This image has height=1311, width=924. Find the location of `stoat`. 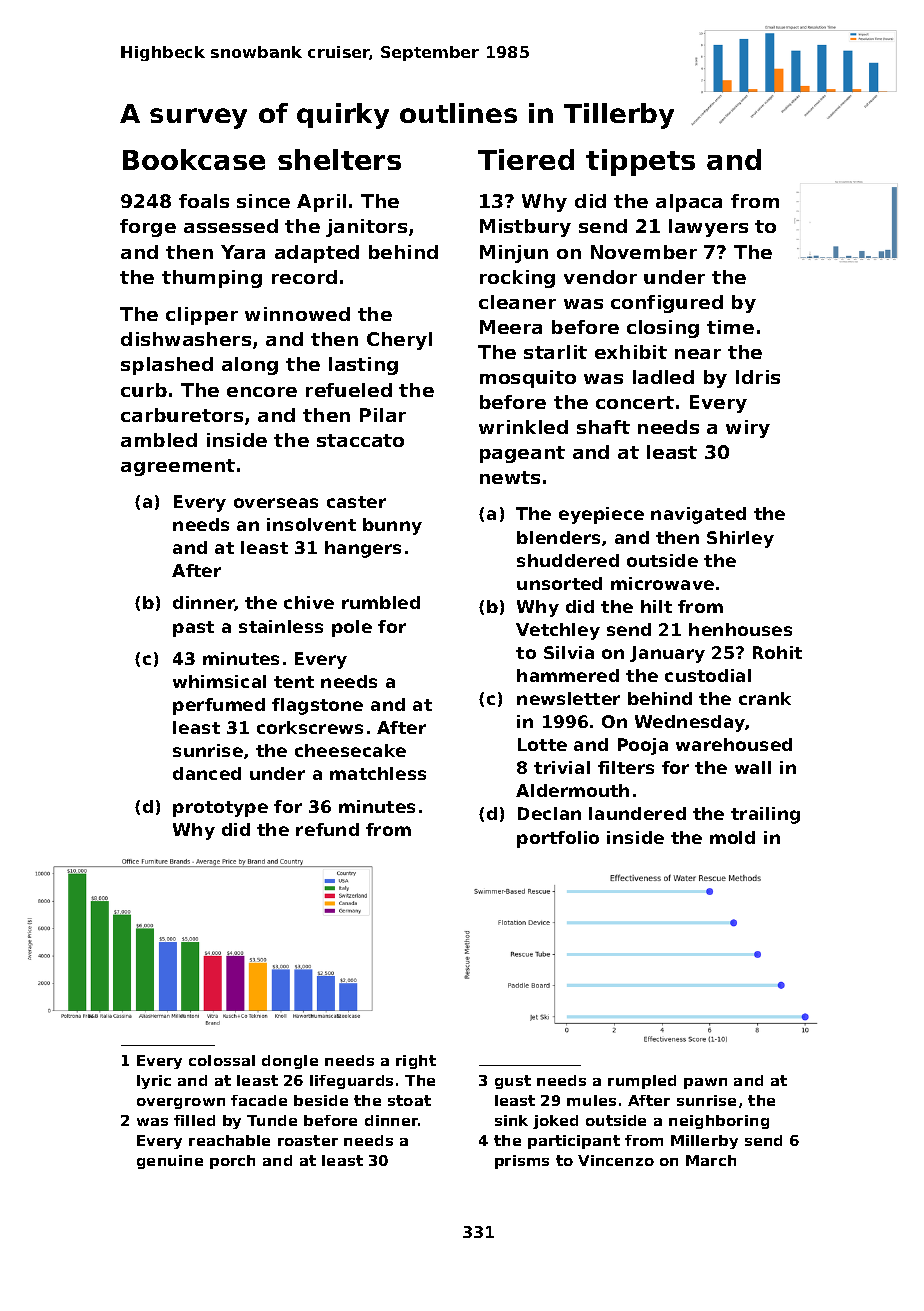

stoat is located at coordinates (409, 1100).
